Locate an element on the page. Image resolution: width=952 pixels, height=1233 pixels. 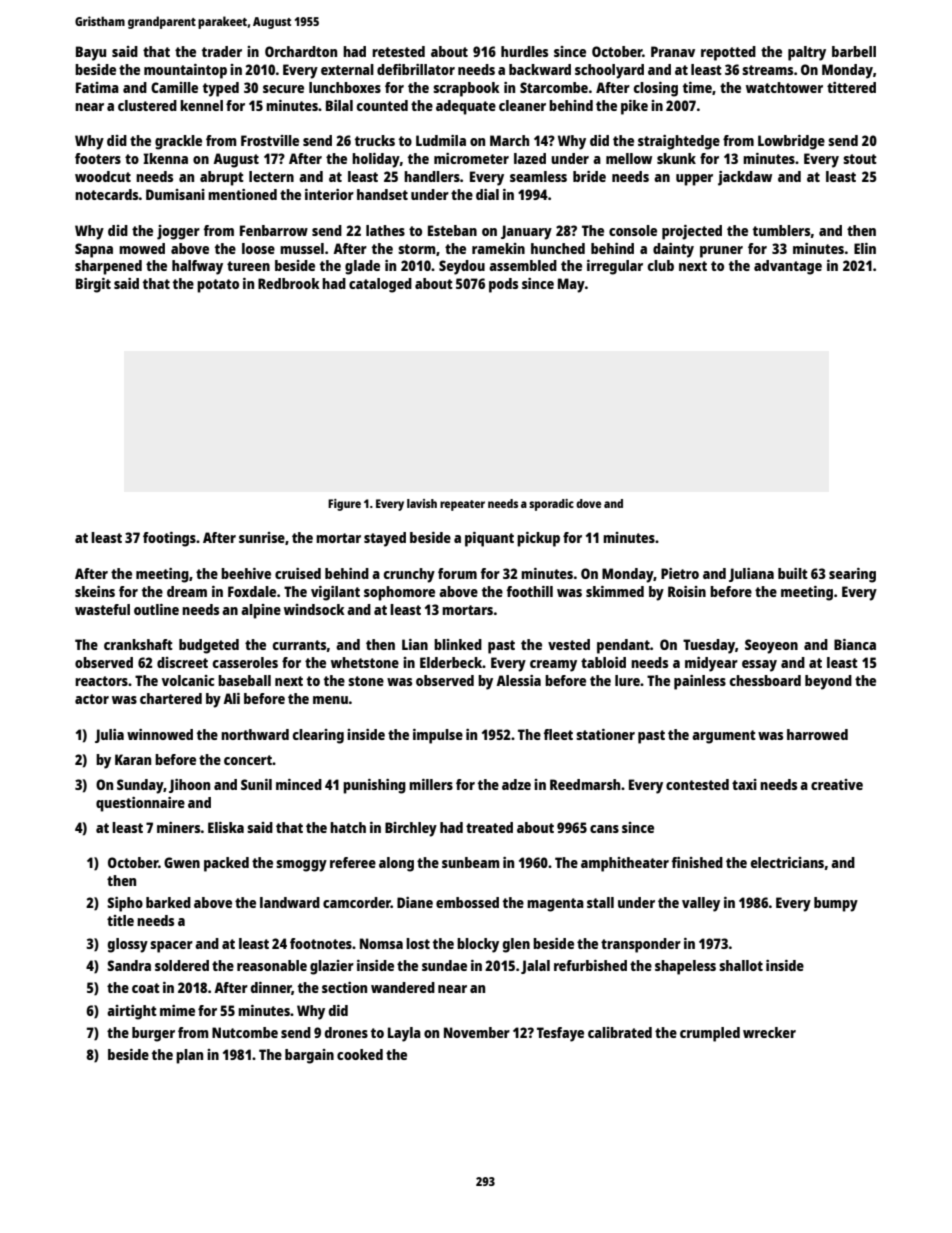
lazed is located at coordinates (530, 158).
